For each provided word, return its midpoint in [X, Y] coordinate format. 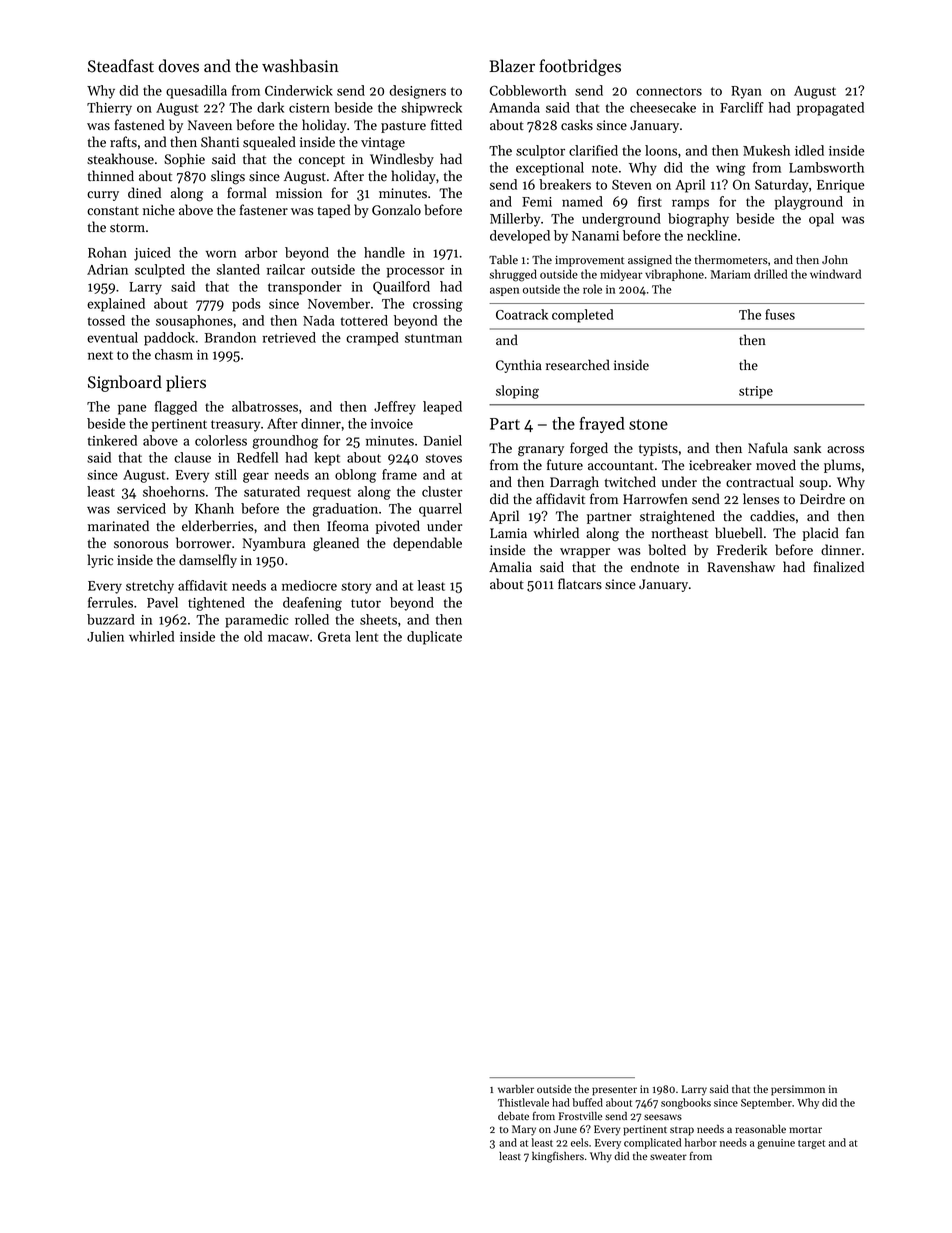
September [766, 1103]
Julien [105, 636]
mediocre [309, 585]
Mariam [731, 274]
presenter [614, 1091]
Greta [334, 636]
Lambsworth [826, 167]
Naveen [210, 125]
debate [513, 1116]
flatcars [580, 584]
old [253, 636]
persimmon [798, 1090]
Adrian [107, 269]
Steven [632, 185]
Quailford [401, 288]
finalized [839, 567]
